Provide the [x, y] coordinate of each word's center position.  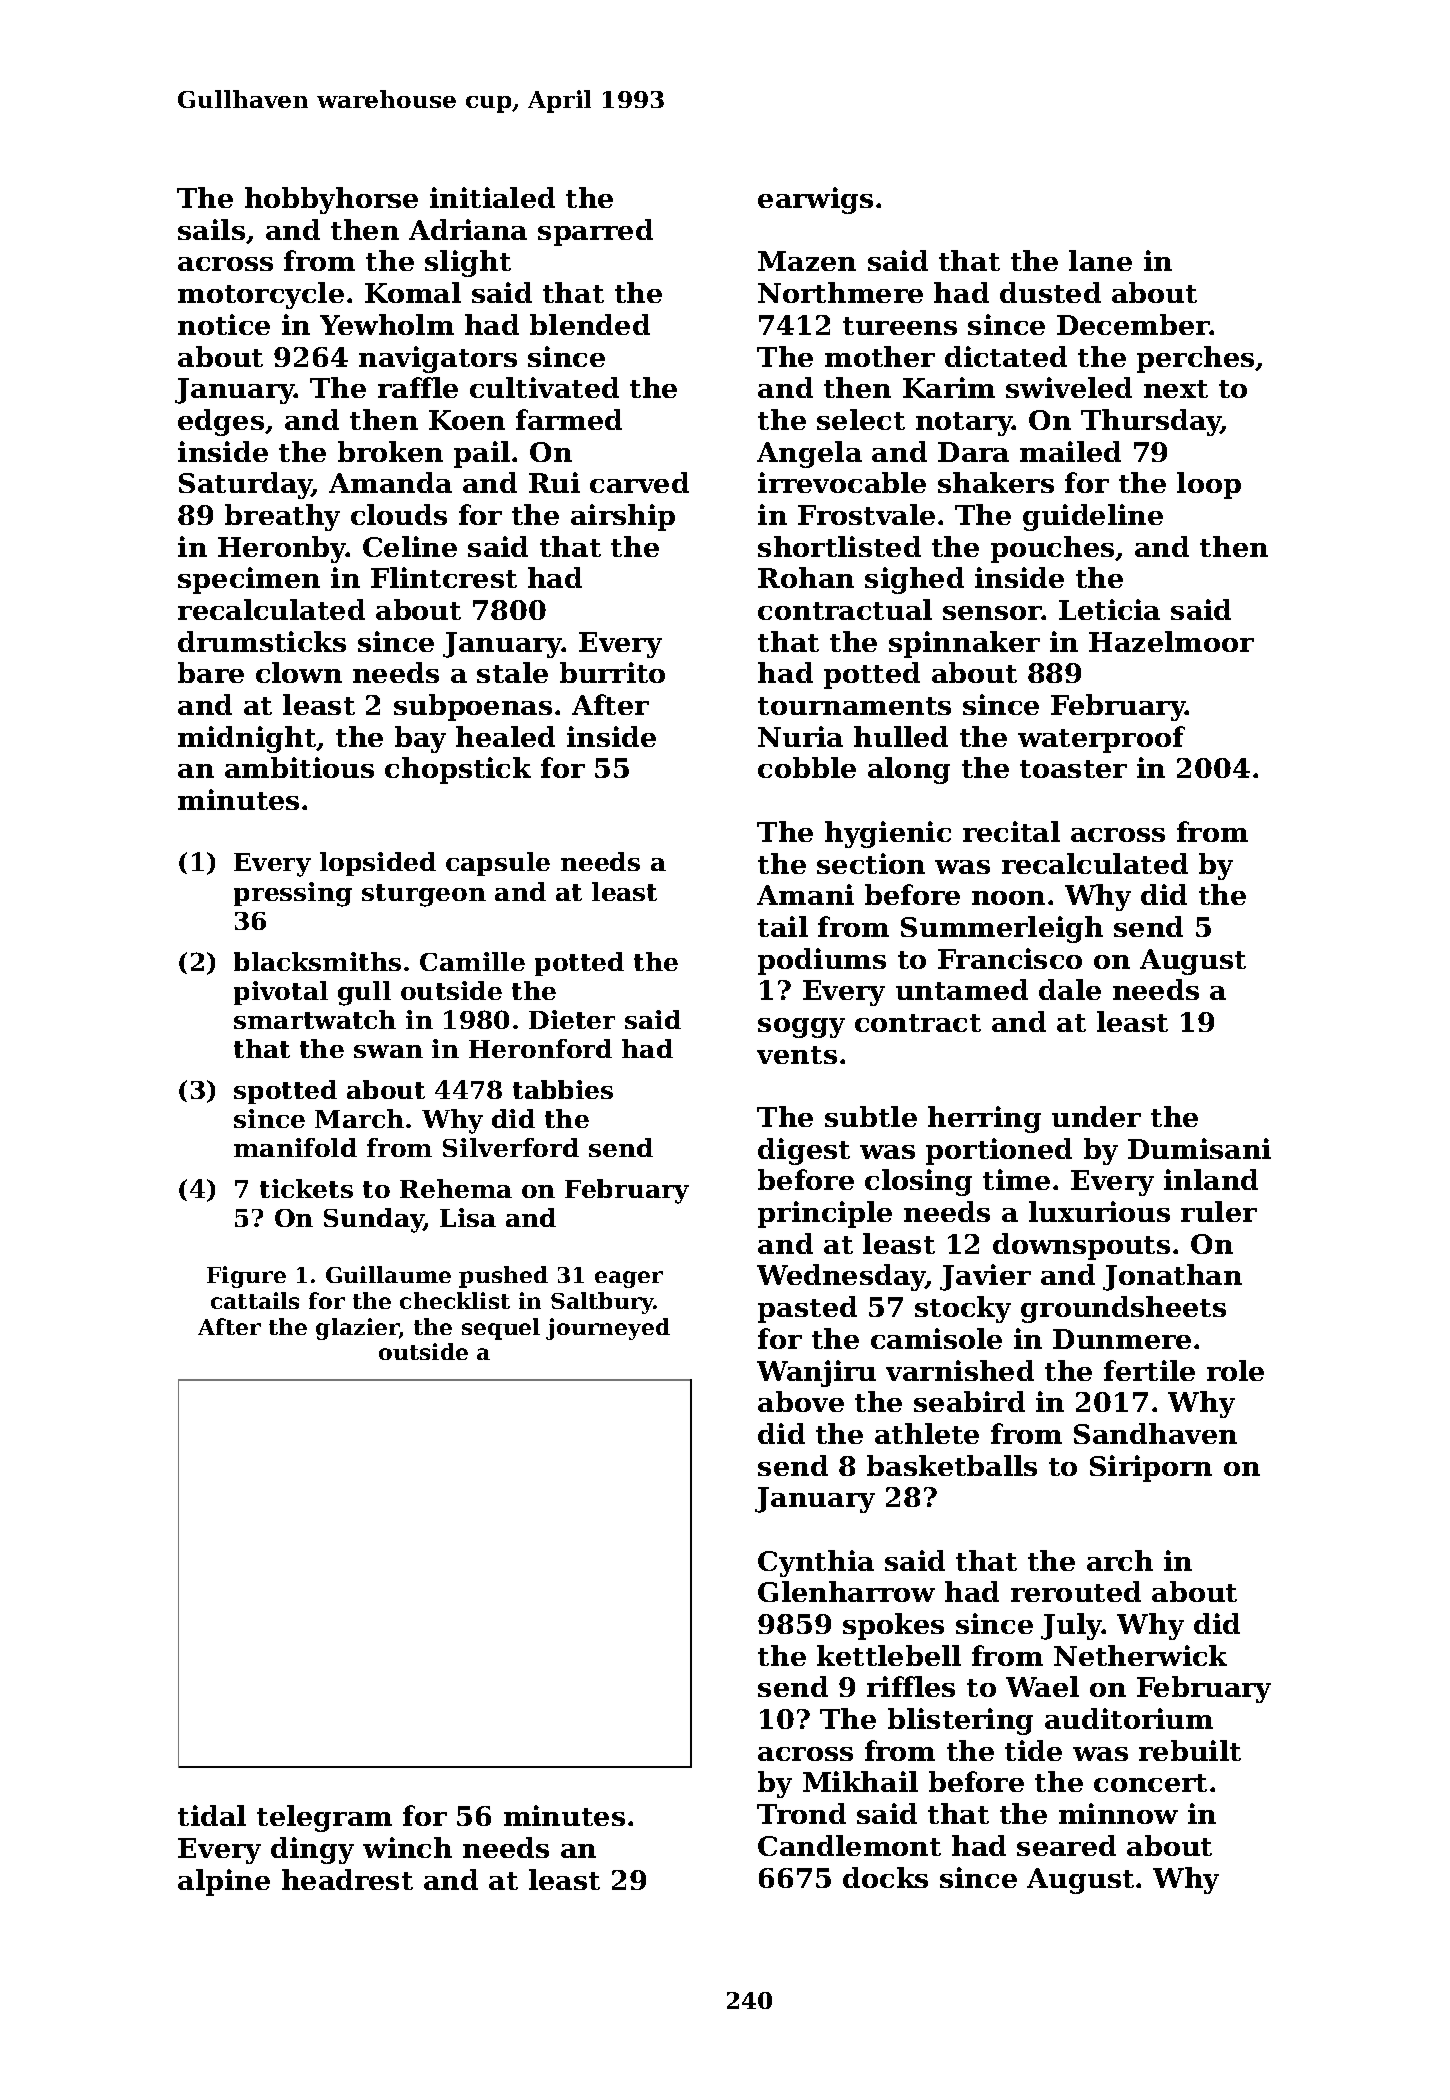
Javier [985, 1277]
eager [629, 1279]
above [801, 1401]
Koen [467, 420]
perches [1195, 359]
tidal [212, 1815]
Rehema [456, 1188]
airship [623, 517]
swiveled [1069, 387]
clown [299, 672]
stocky [963, 1309]
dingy [312, 1850]
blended [590, 324]
